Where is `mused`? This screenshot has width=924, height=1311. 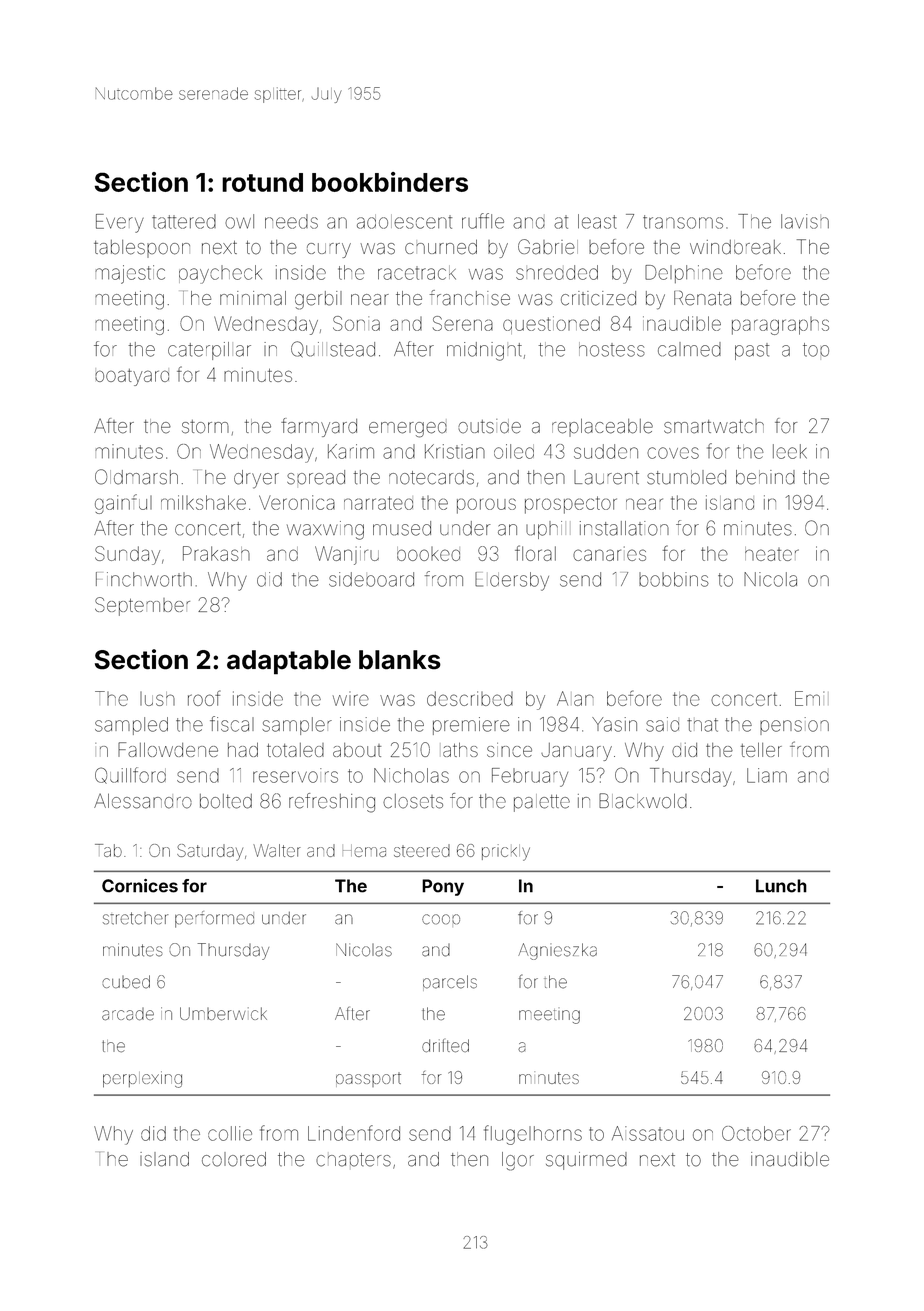
mused is located at coordinates (402, 528).
